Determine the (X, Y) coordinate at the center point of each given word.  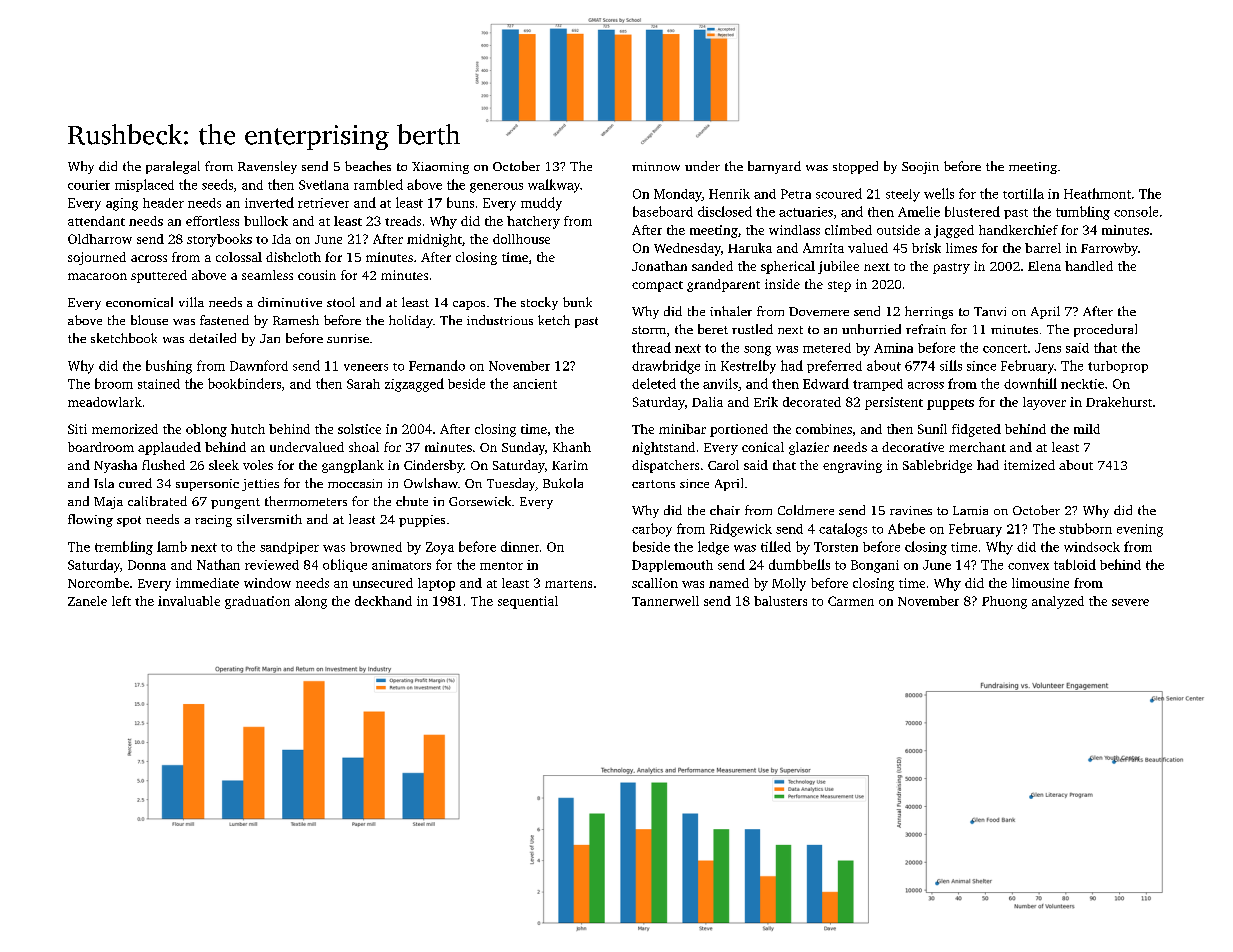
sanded (712, 266)
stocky (539, 303)
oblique (345, 565)
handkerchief (1018, 230)
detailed (212, 338)
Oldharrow (100, 239)
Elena (1044, 266)
